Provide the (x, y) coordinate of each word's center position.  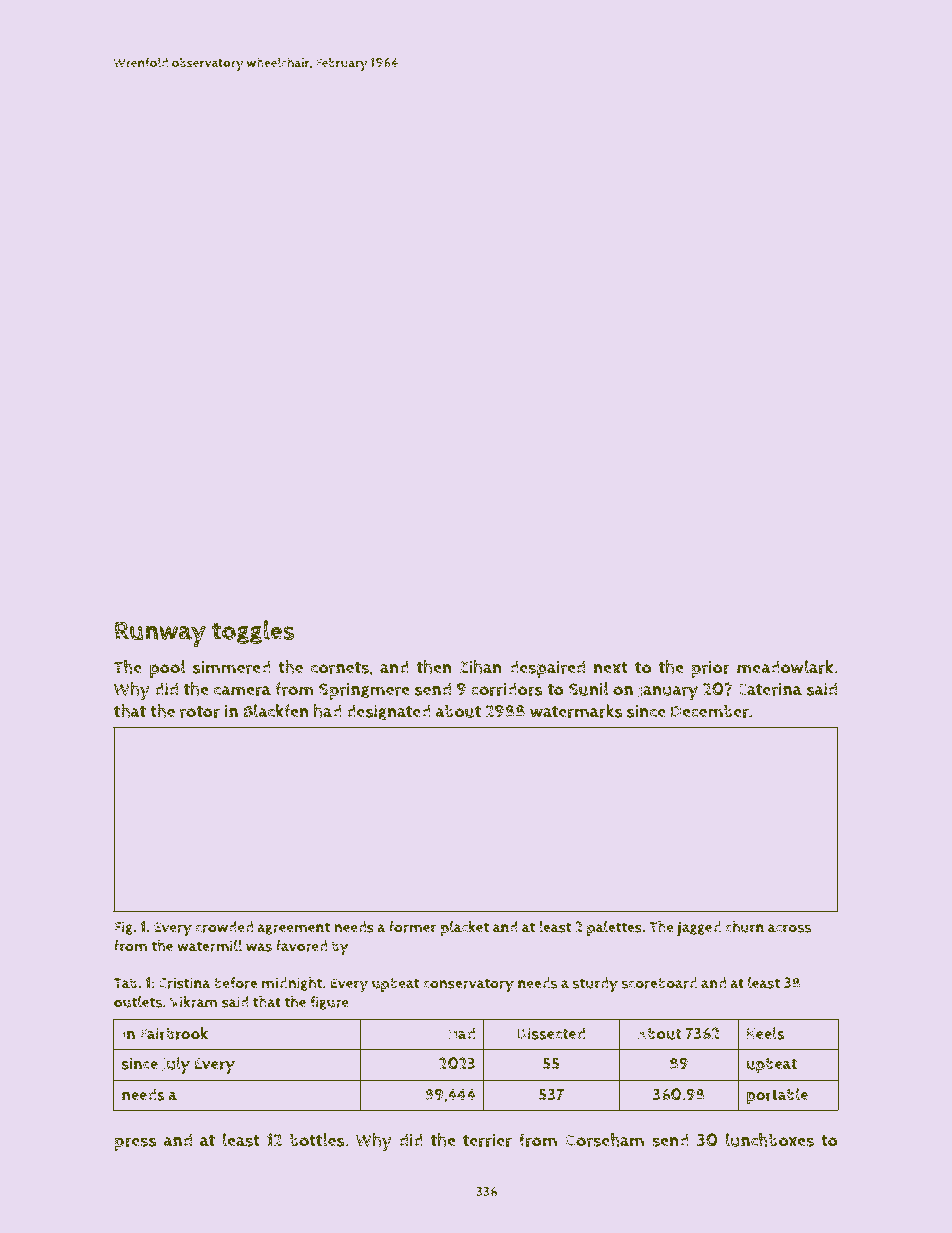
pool (168, 669)
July (176, 1065)
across (789, 928)
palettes (614, 928)
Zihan (480, 667)
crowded (224, 927)
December (710, 711)
